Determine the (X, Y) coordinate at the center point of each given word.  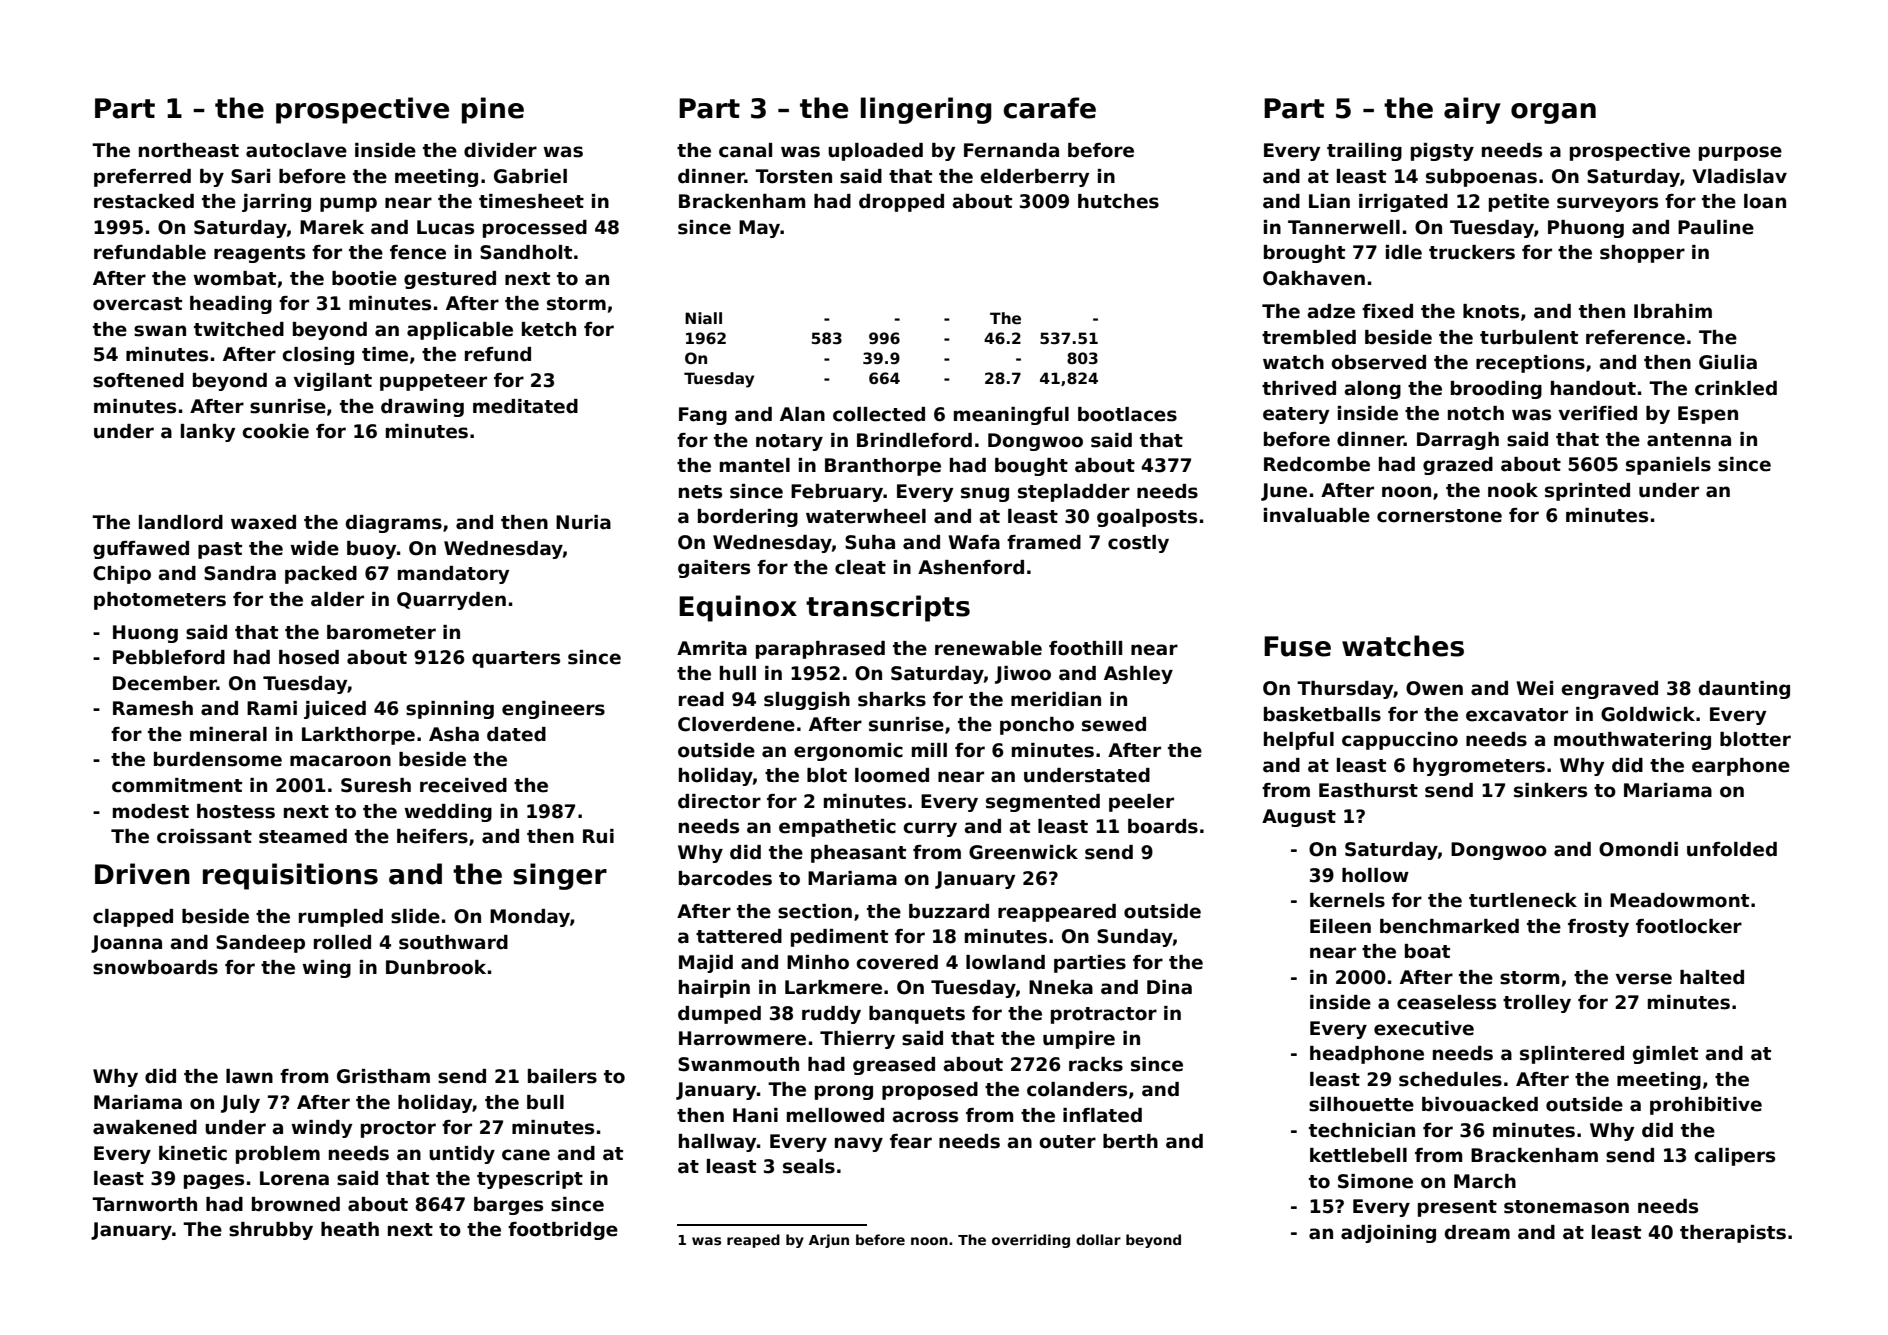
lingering (926, 110)
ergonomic (848, 752)
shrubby (271, 1231)
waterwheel (866, 516)
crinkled (1736, 388)
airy (1472, 110)
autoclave (296, 150)
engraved (1609, 690)
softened (138, 380)
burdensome (218, 759)
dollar (1098, 1239)
